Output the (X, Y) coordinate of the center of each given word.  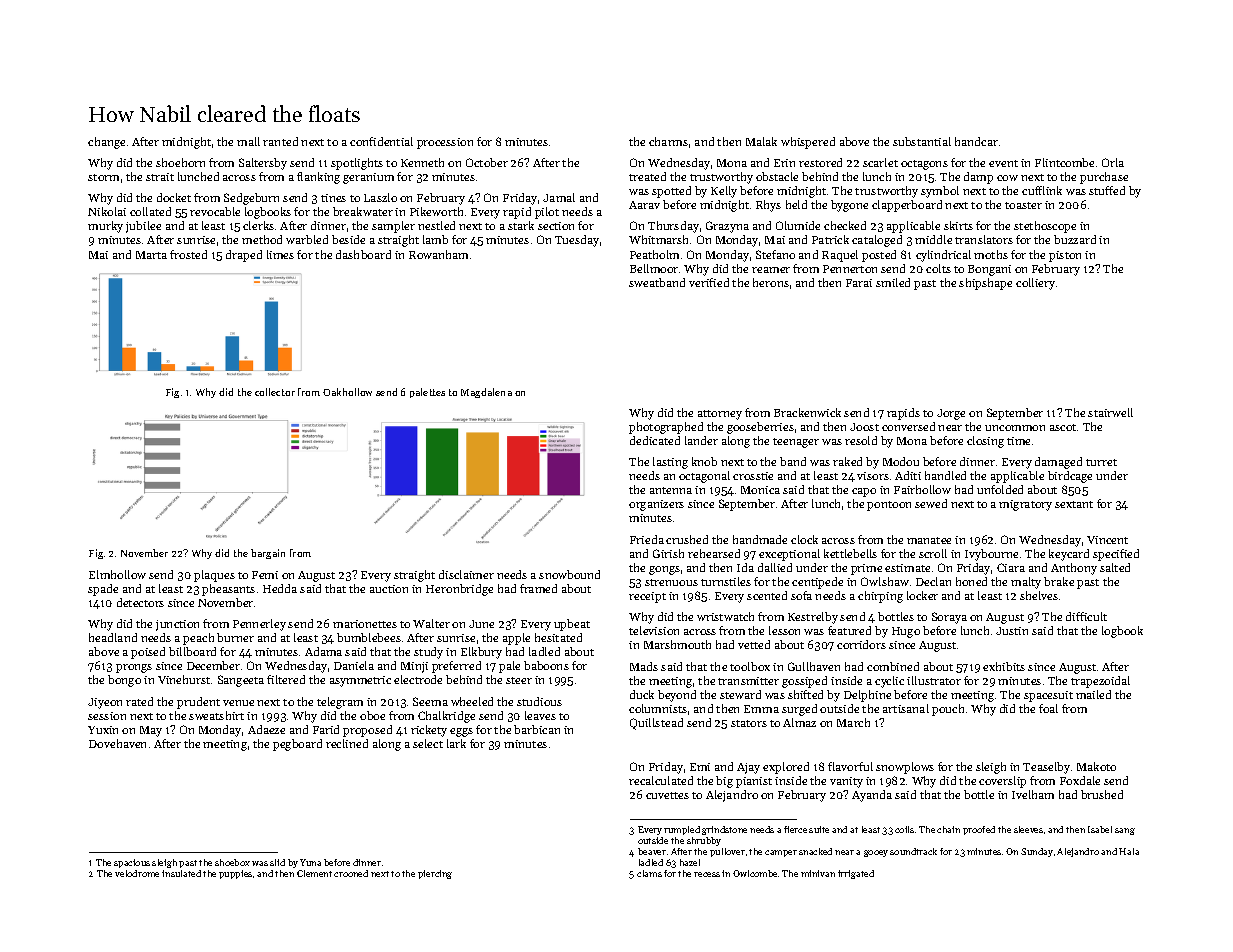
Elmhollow (117, 574)
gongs (664, 570)
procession (445, 143)
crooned (351, 873)
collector (275, 392)
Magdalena (486, 393)
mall (248, 141)
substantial (922, 141)
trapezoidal (1100, 682)
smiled (893, 282)
